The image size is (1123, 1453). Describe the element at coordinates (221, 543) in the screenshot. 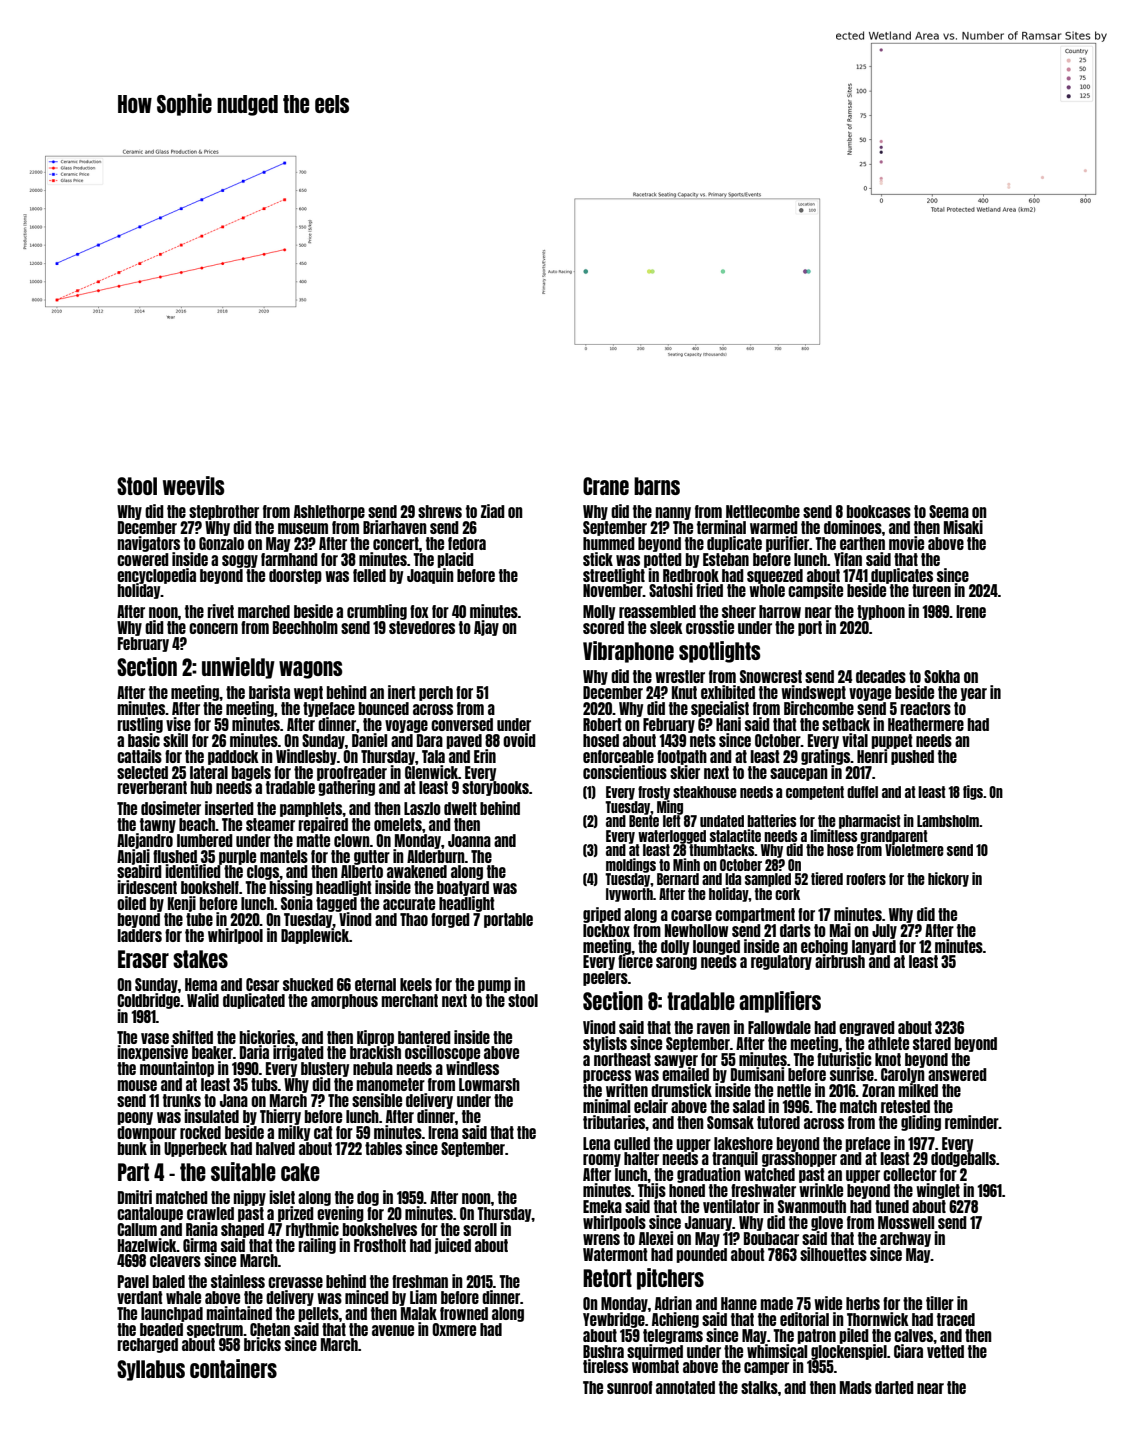

I see `Gonzalo` at that location.
